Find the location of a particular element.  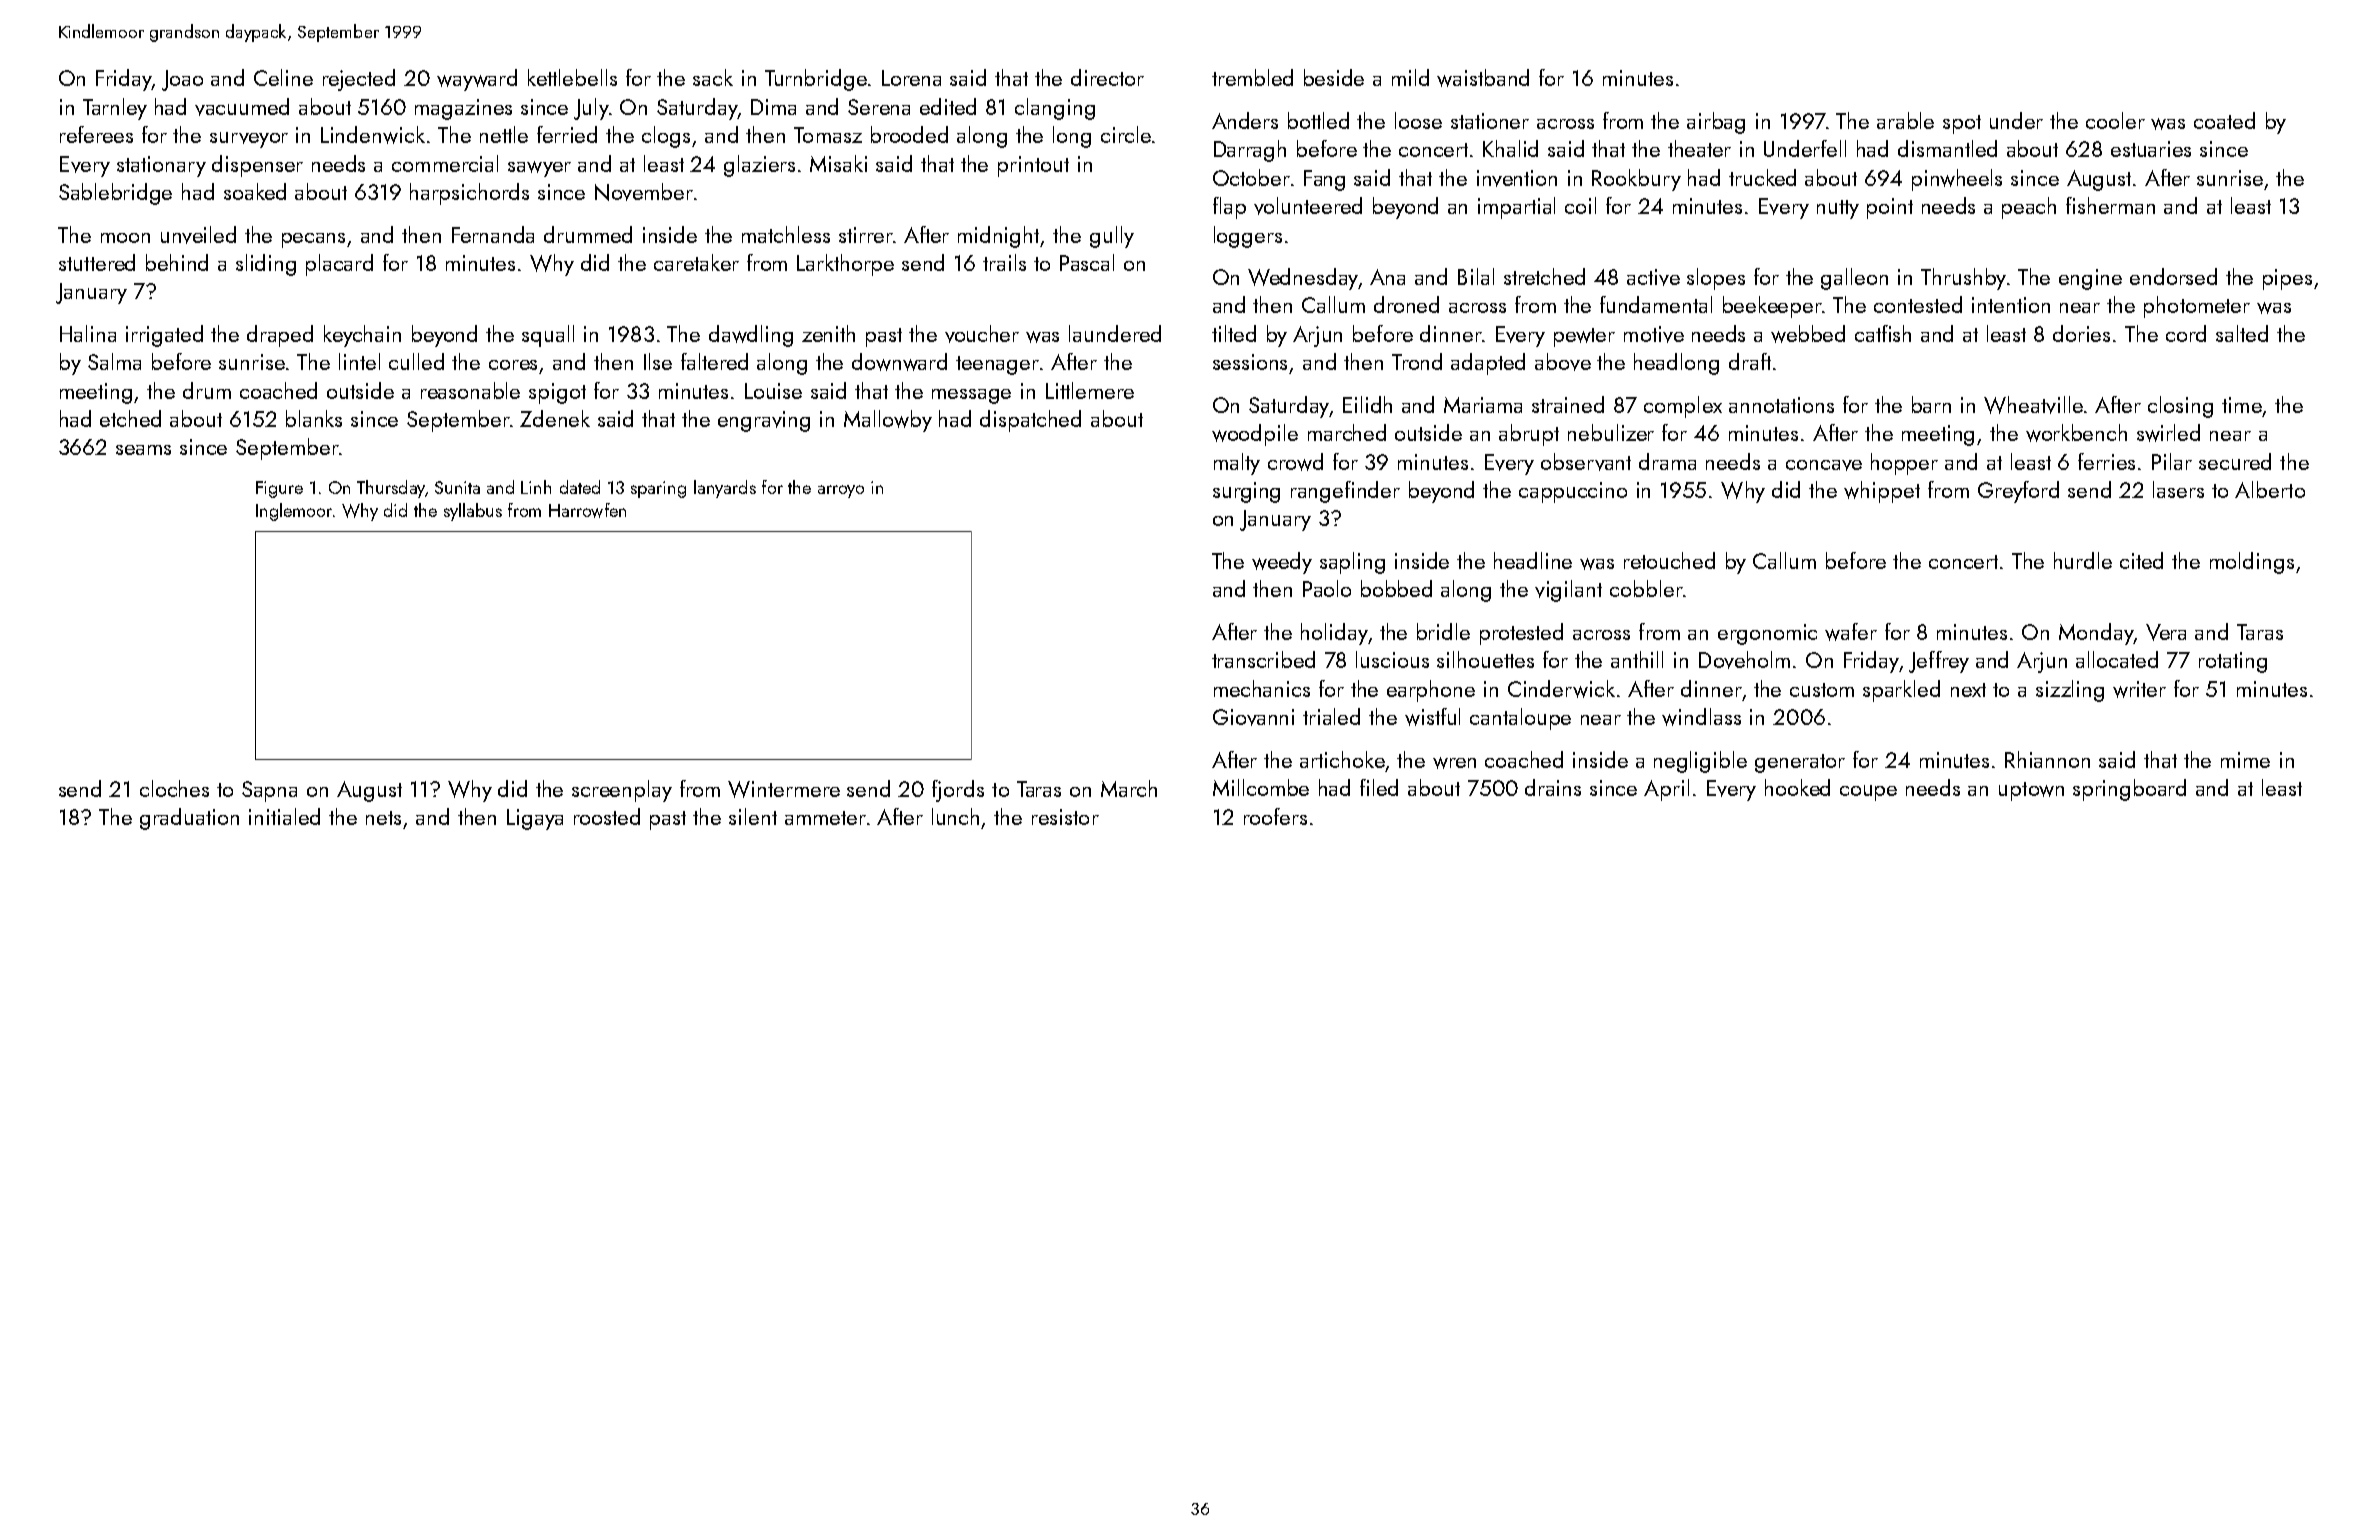

irrigated is located at coordinates (164, 336).
